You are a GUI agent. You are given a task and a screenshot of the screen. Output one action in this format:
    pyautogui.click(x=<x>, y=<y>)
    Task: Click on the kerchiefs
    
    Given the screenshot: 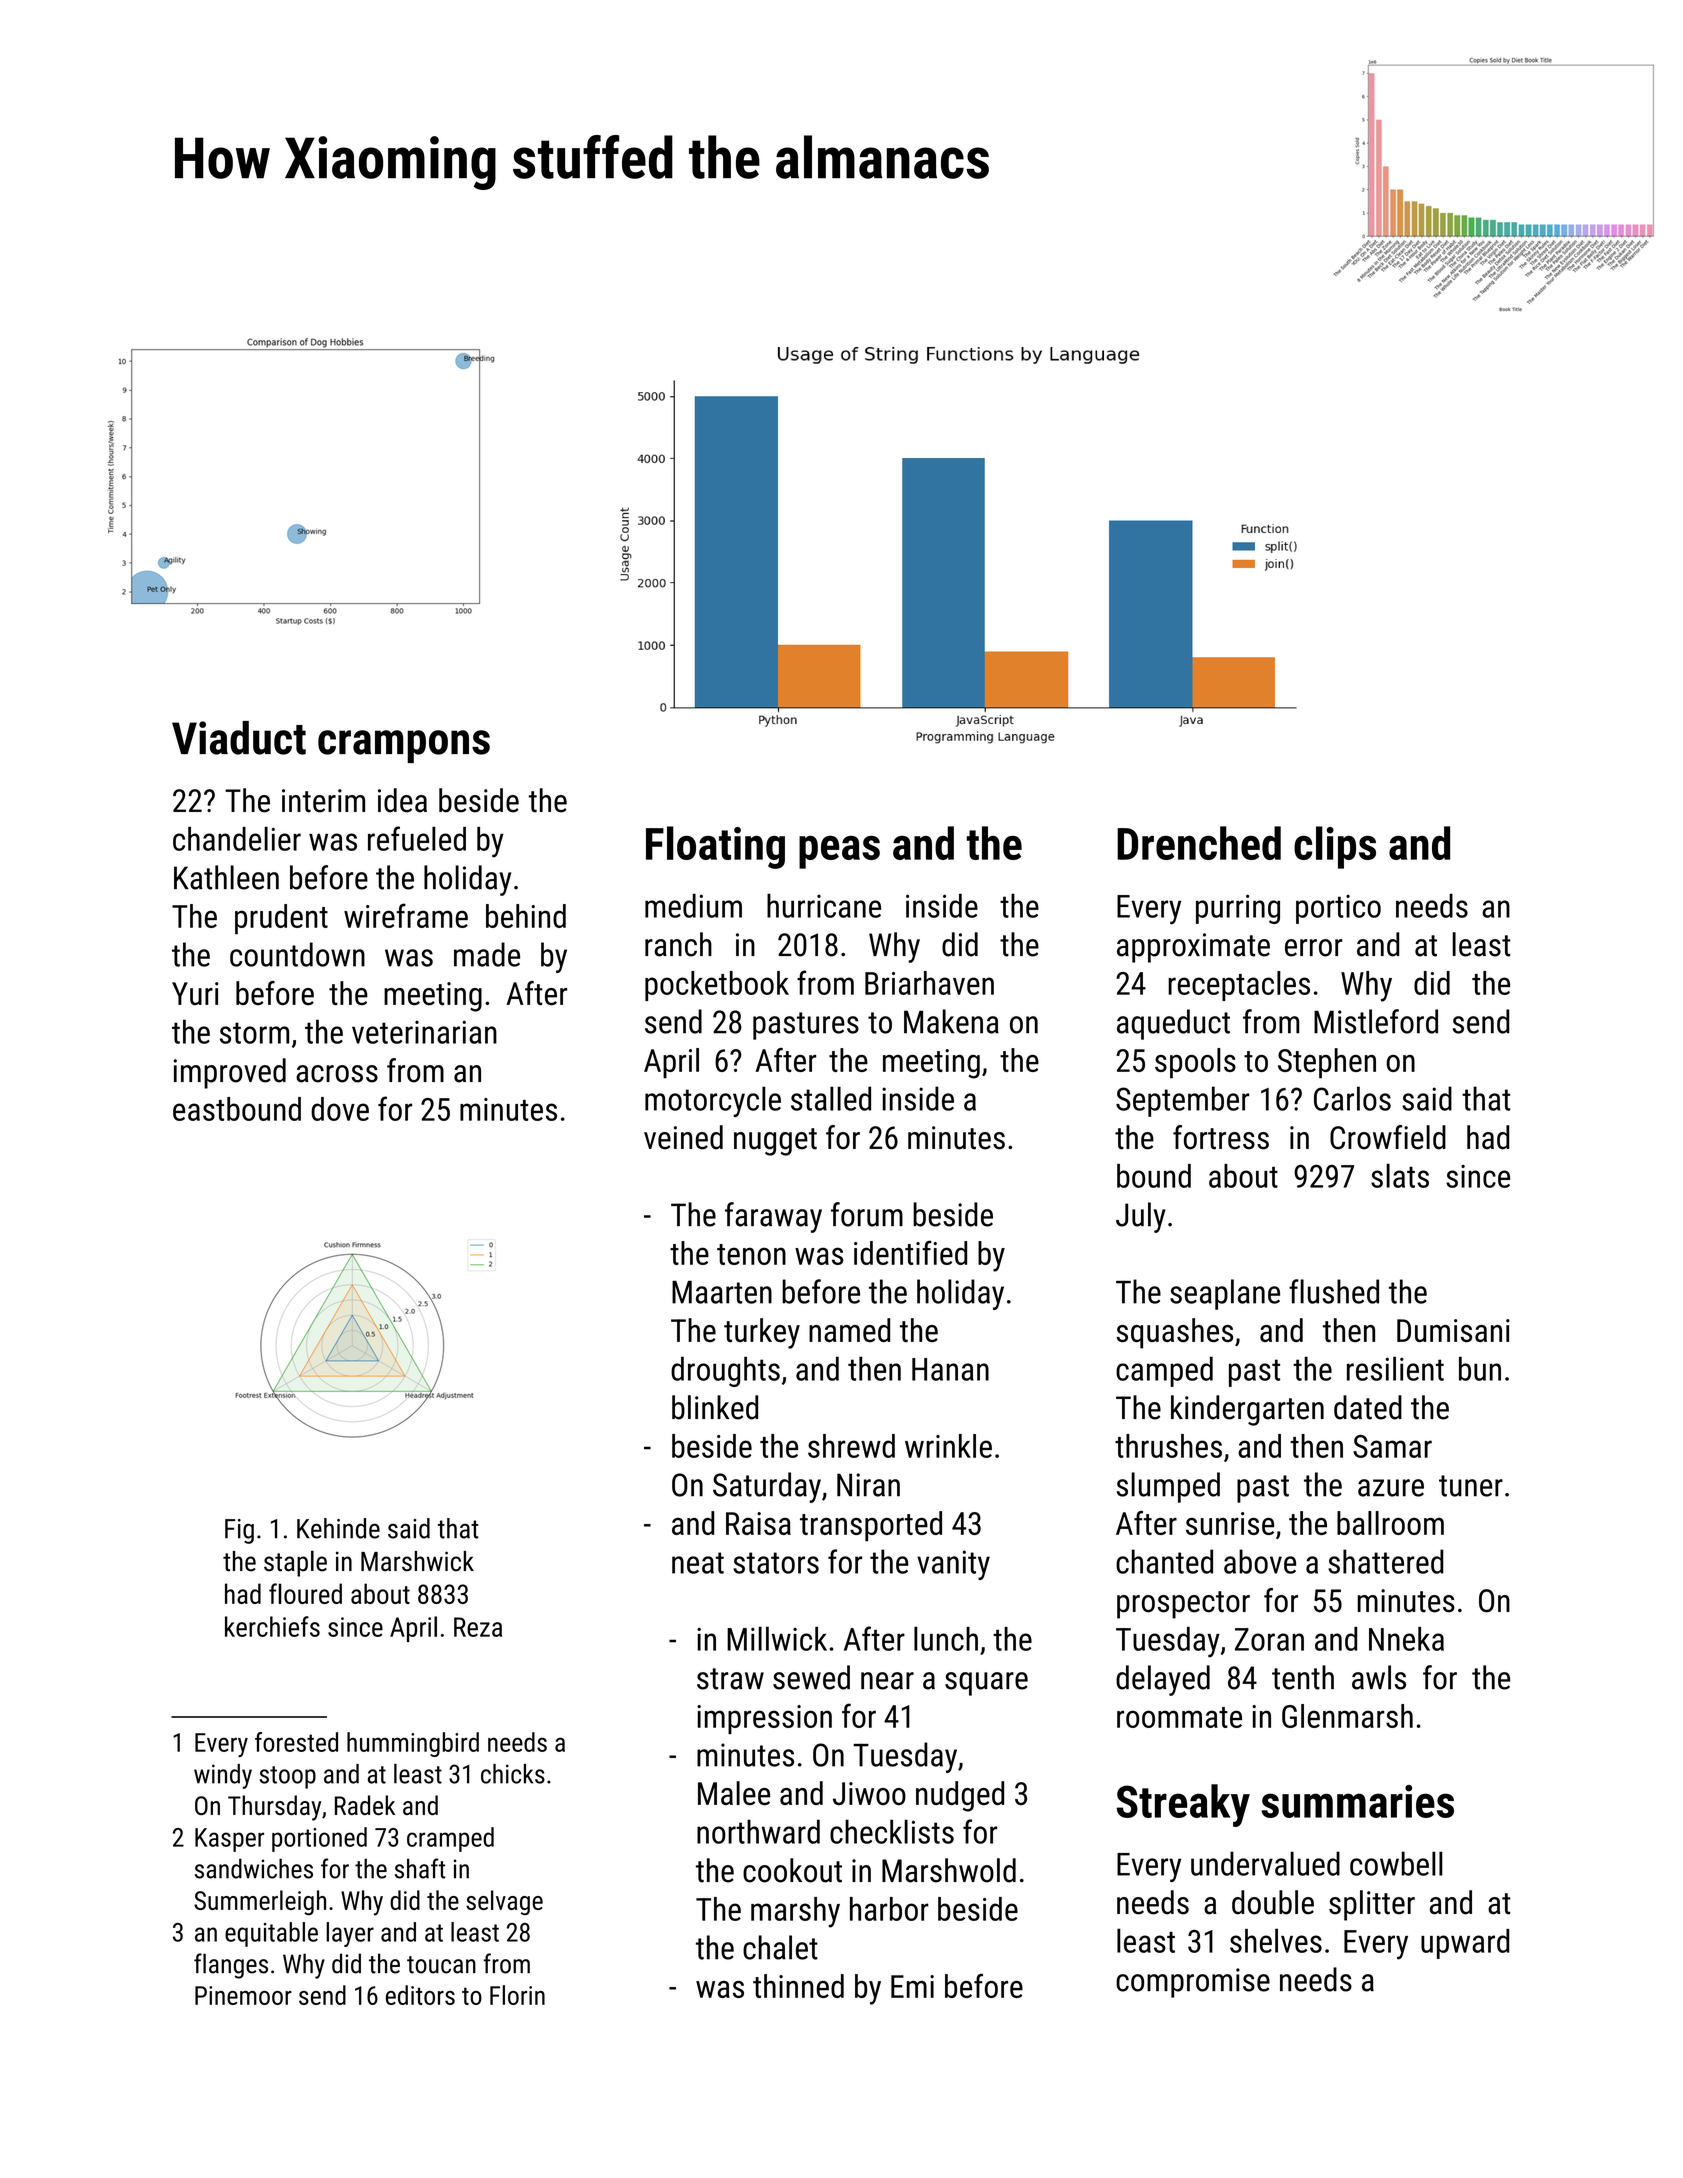 What is the action you would take?
    pyautogui.click(x=272, y=1626)
